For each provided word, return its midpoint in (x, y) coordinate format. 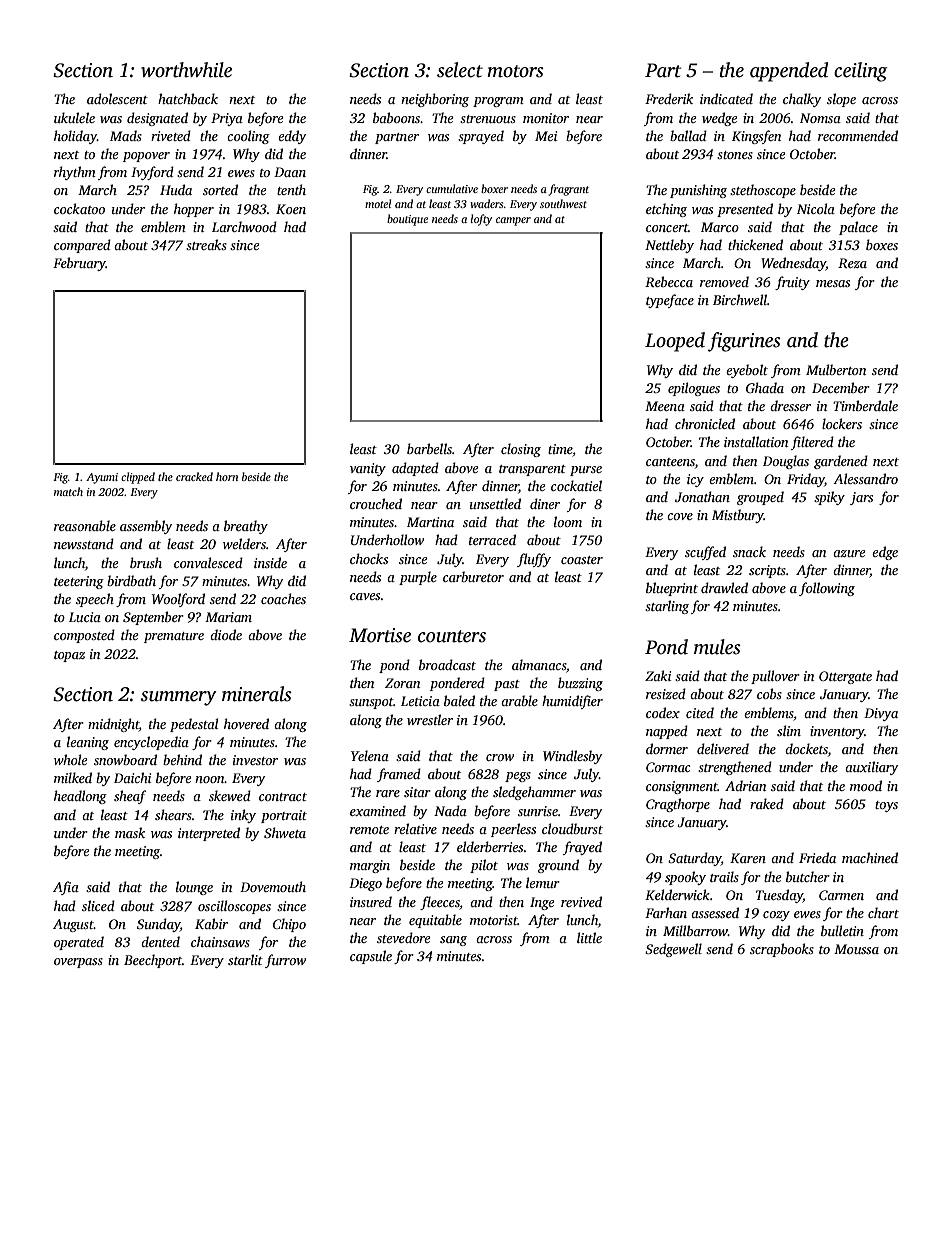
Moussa (856, 949)
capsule (371, 957)
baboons (396, 117)
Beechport (153, 961)
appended (789, 72)
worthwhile (186, 70)
